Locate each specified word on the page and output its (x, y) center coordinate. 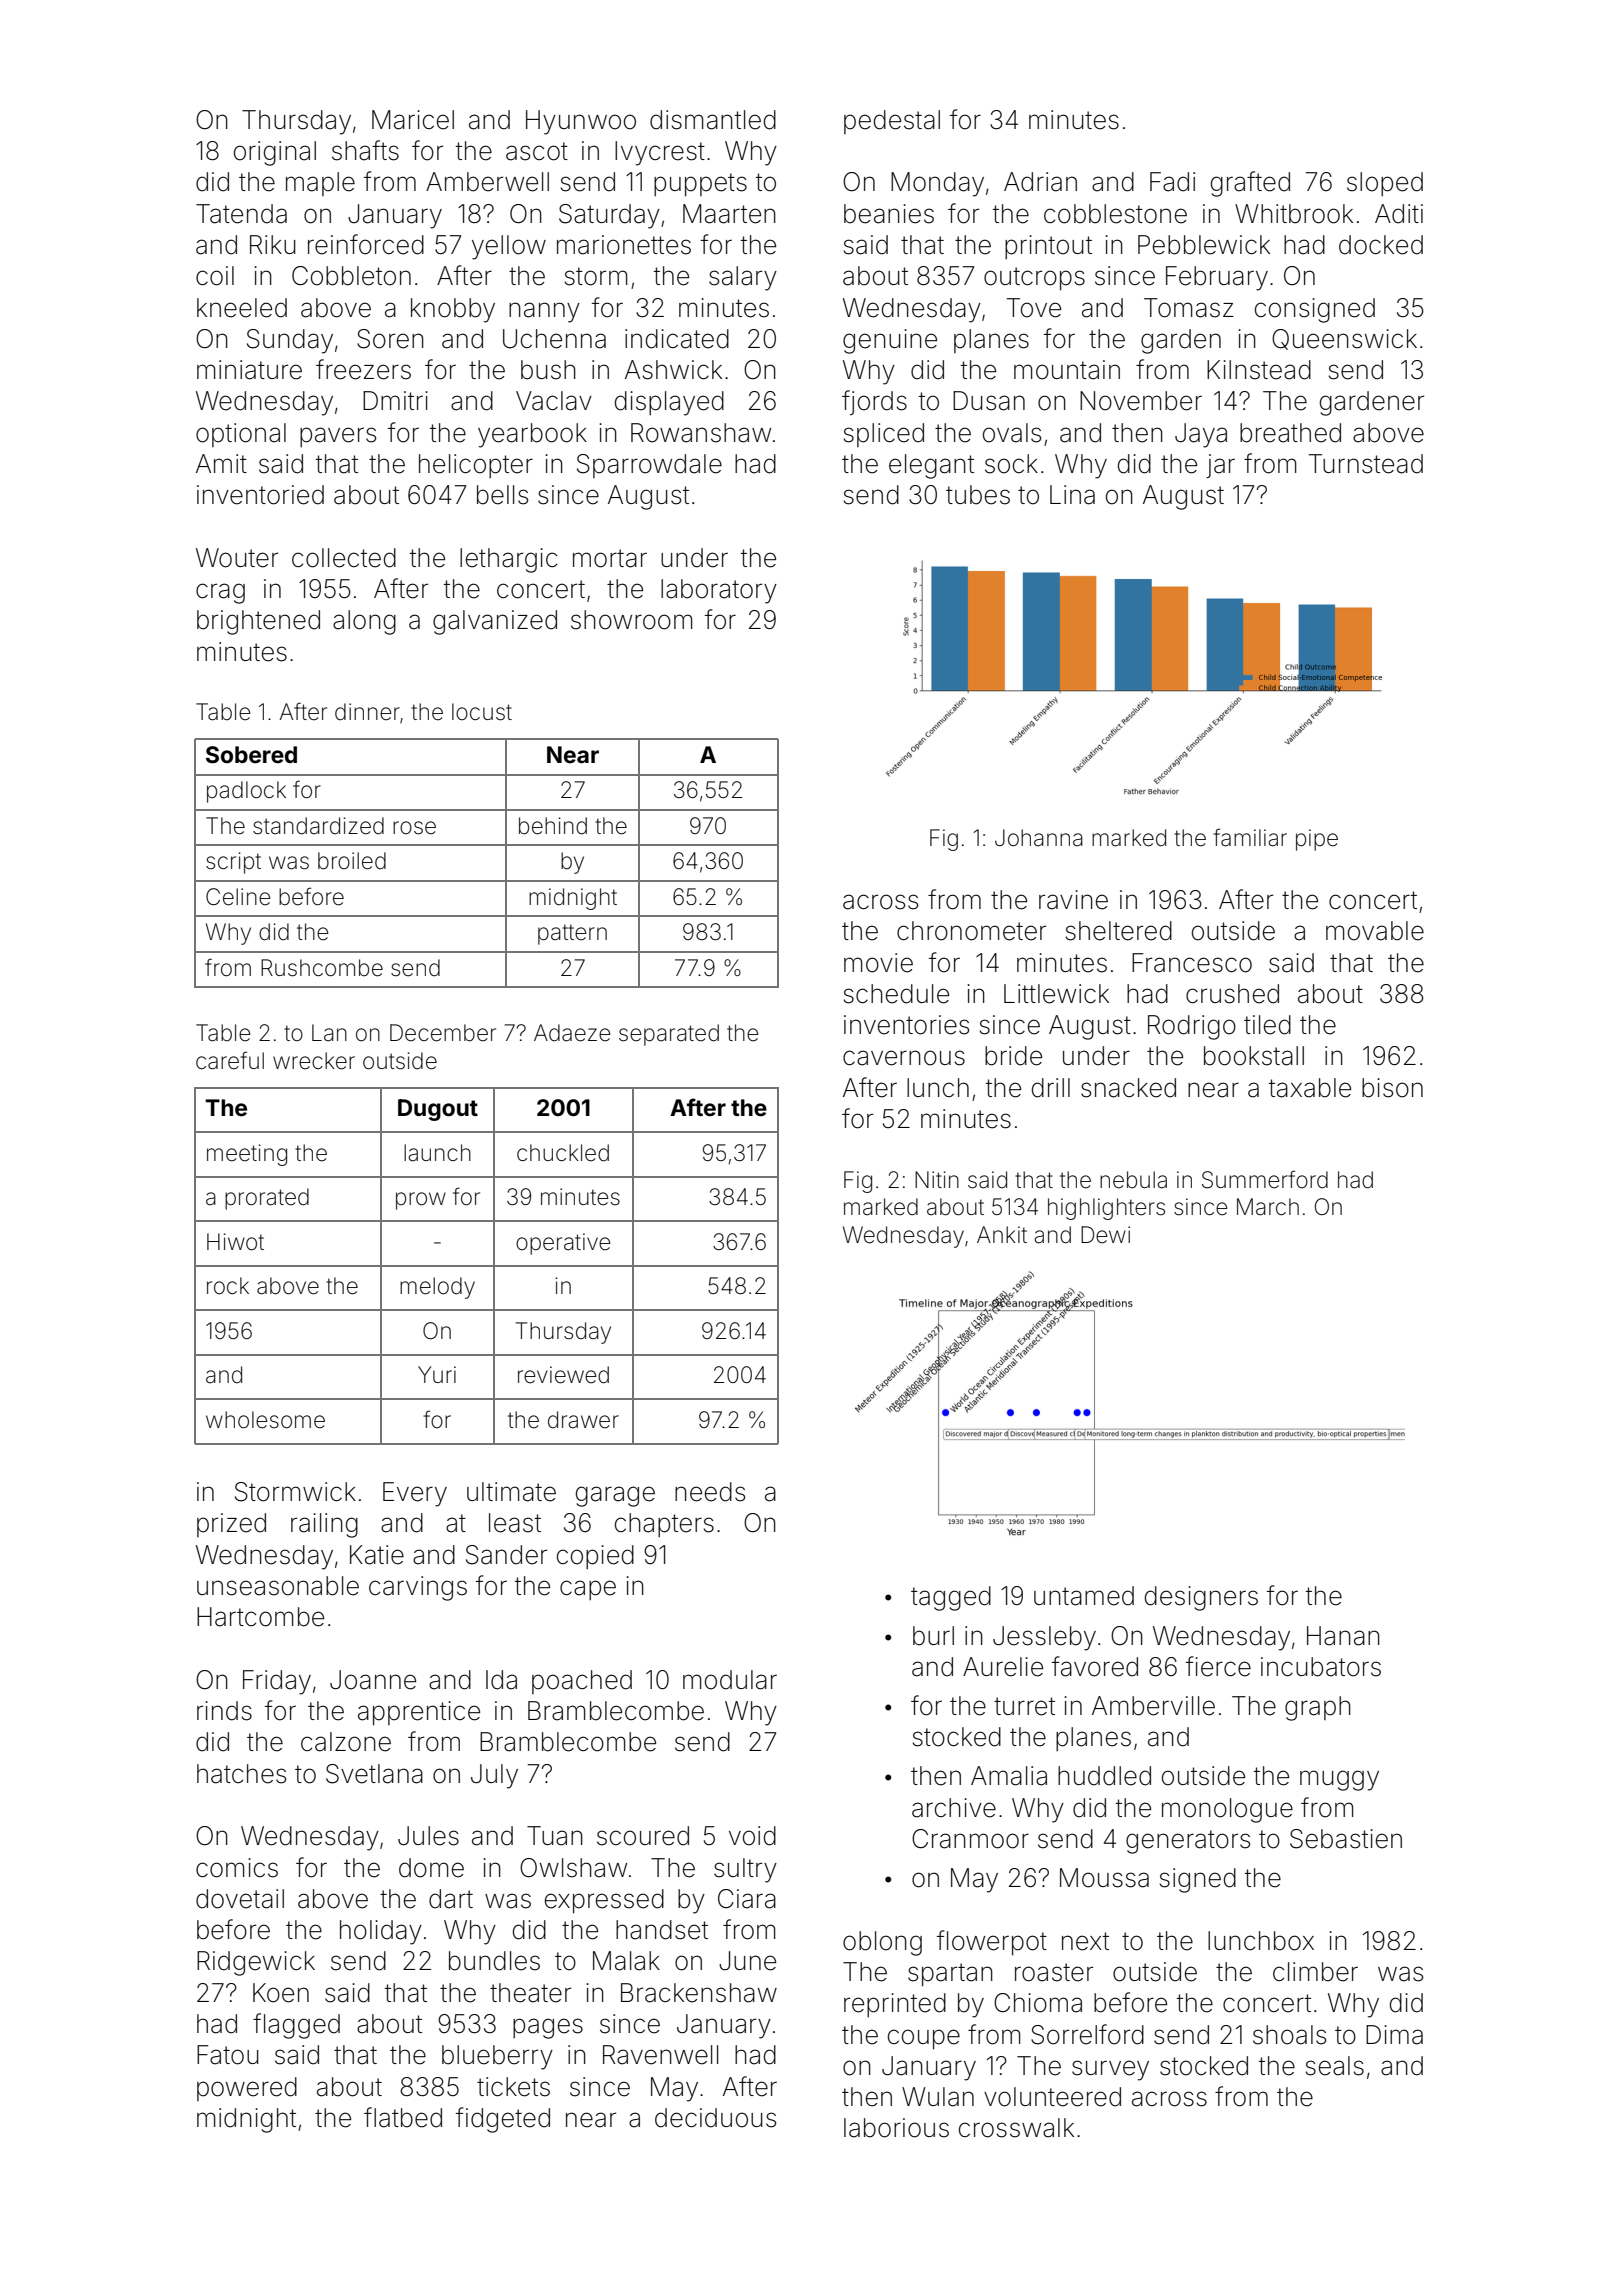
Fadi (1172, 182)
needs (710, 1492)
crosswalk (1016, 2128)
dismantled (713, 120)
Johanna (1039, 838)
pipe (1317, 840)
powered (247, 2089)
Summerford (1265, 1179)
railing (324, 1525)
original (275, 153)
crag (220, 593)
